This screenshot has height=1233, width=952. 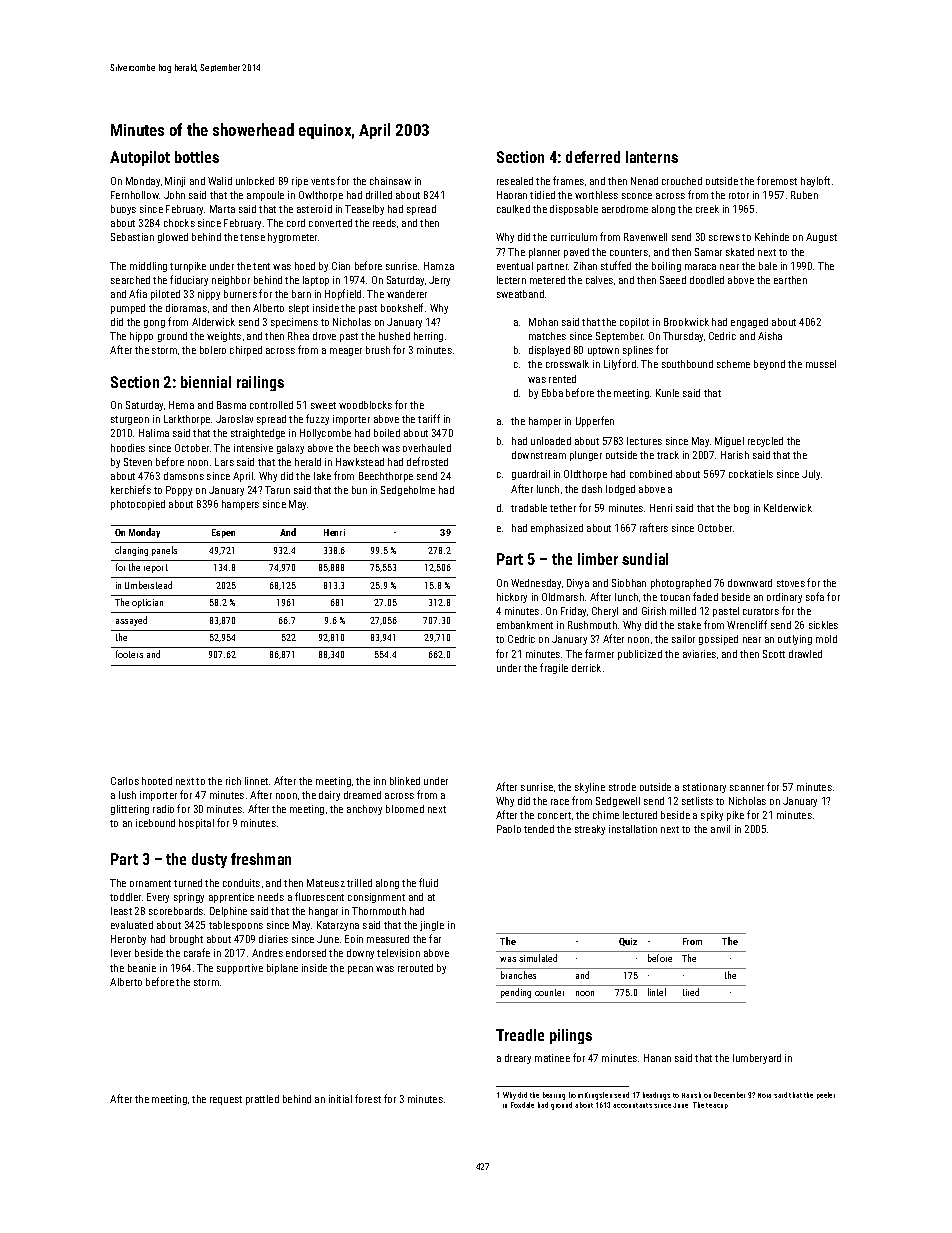 What do you see at coordinates (651, 474) in the screenshot?
I see `combined` at bounding box center [651, 474].
